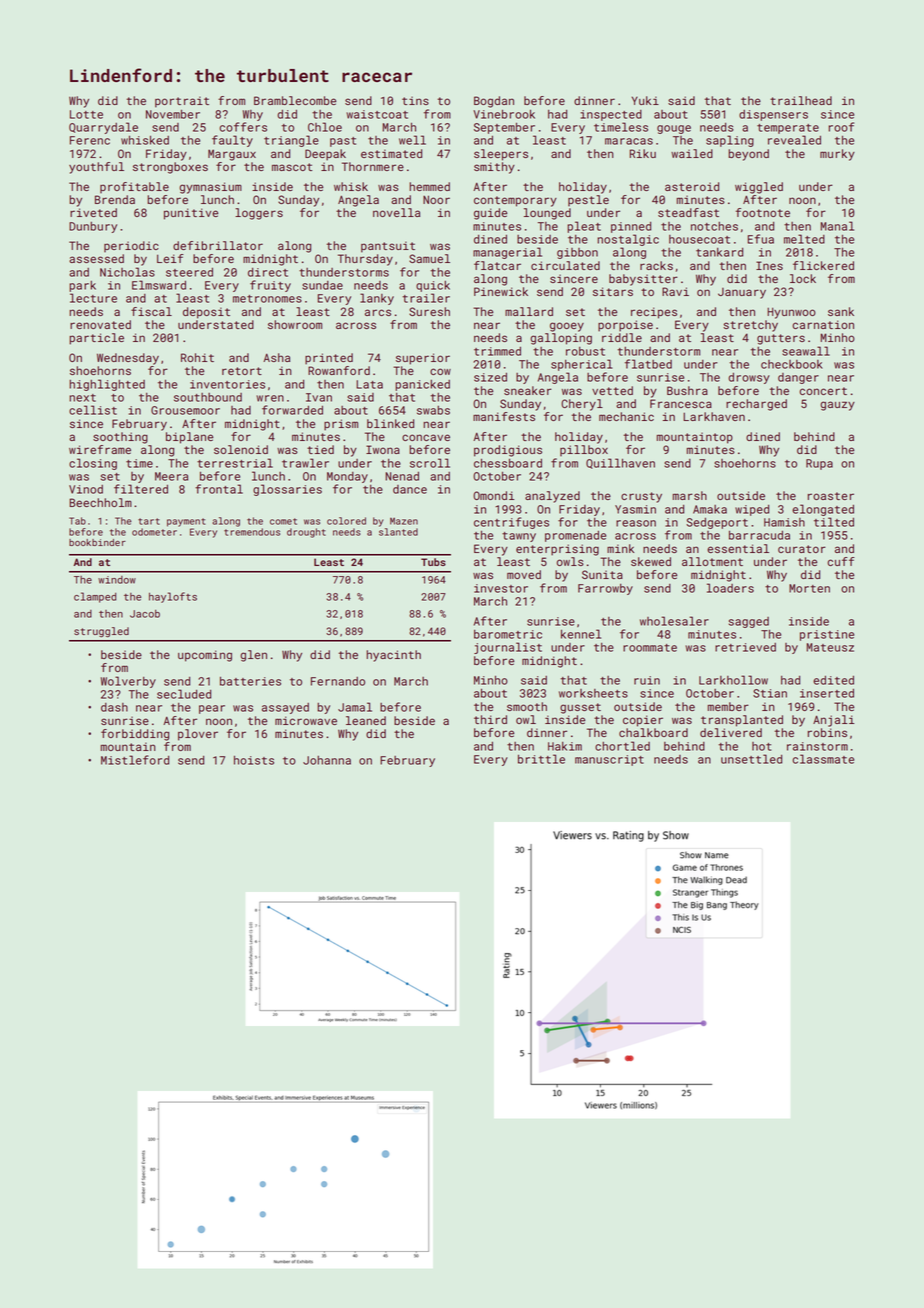  I want to click on tins, so click(415, 100).
